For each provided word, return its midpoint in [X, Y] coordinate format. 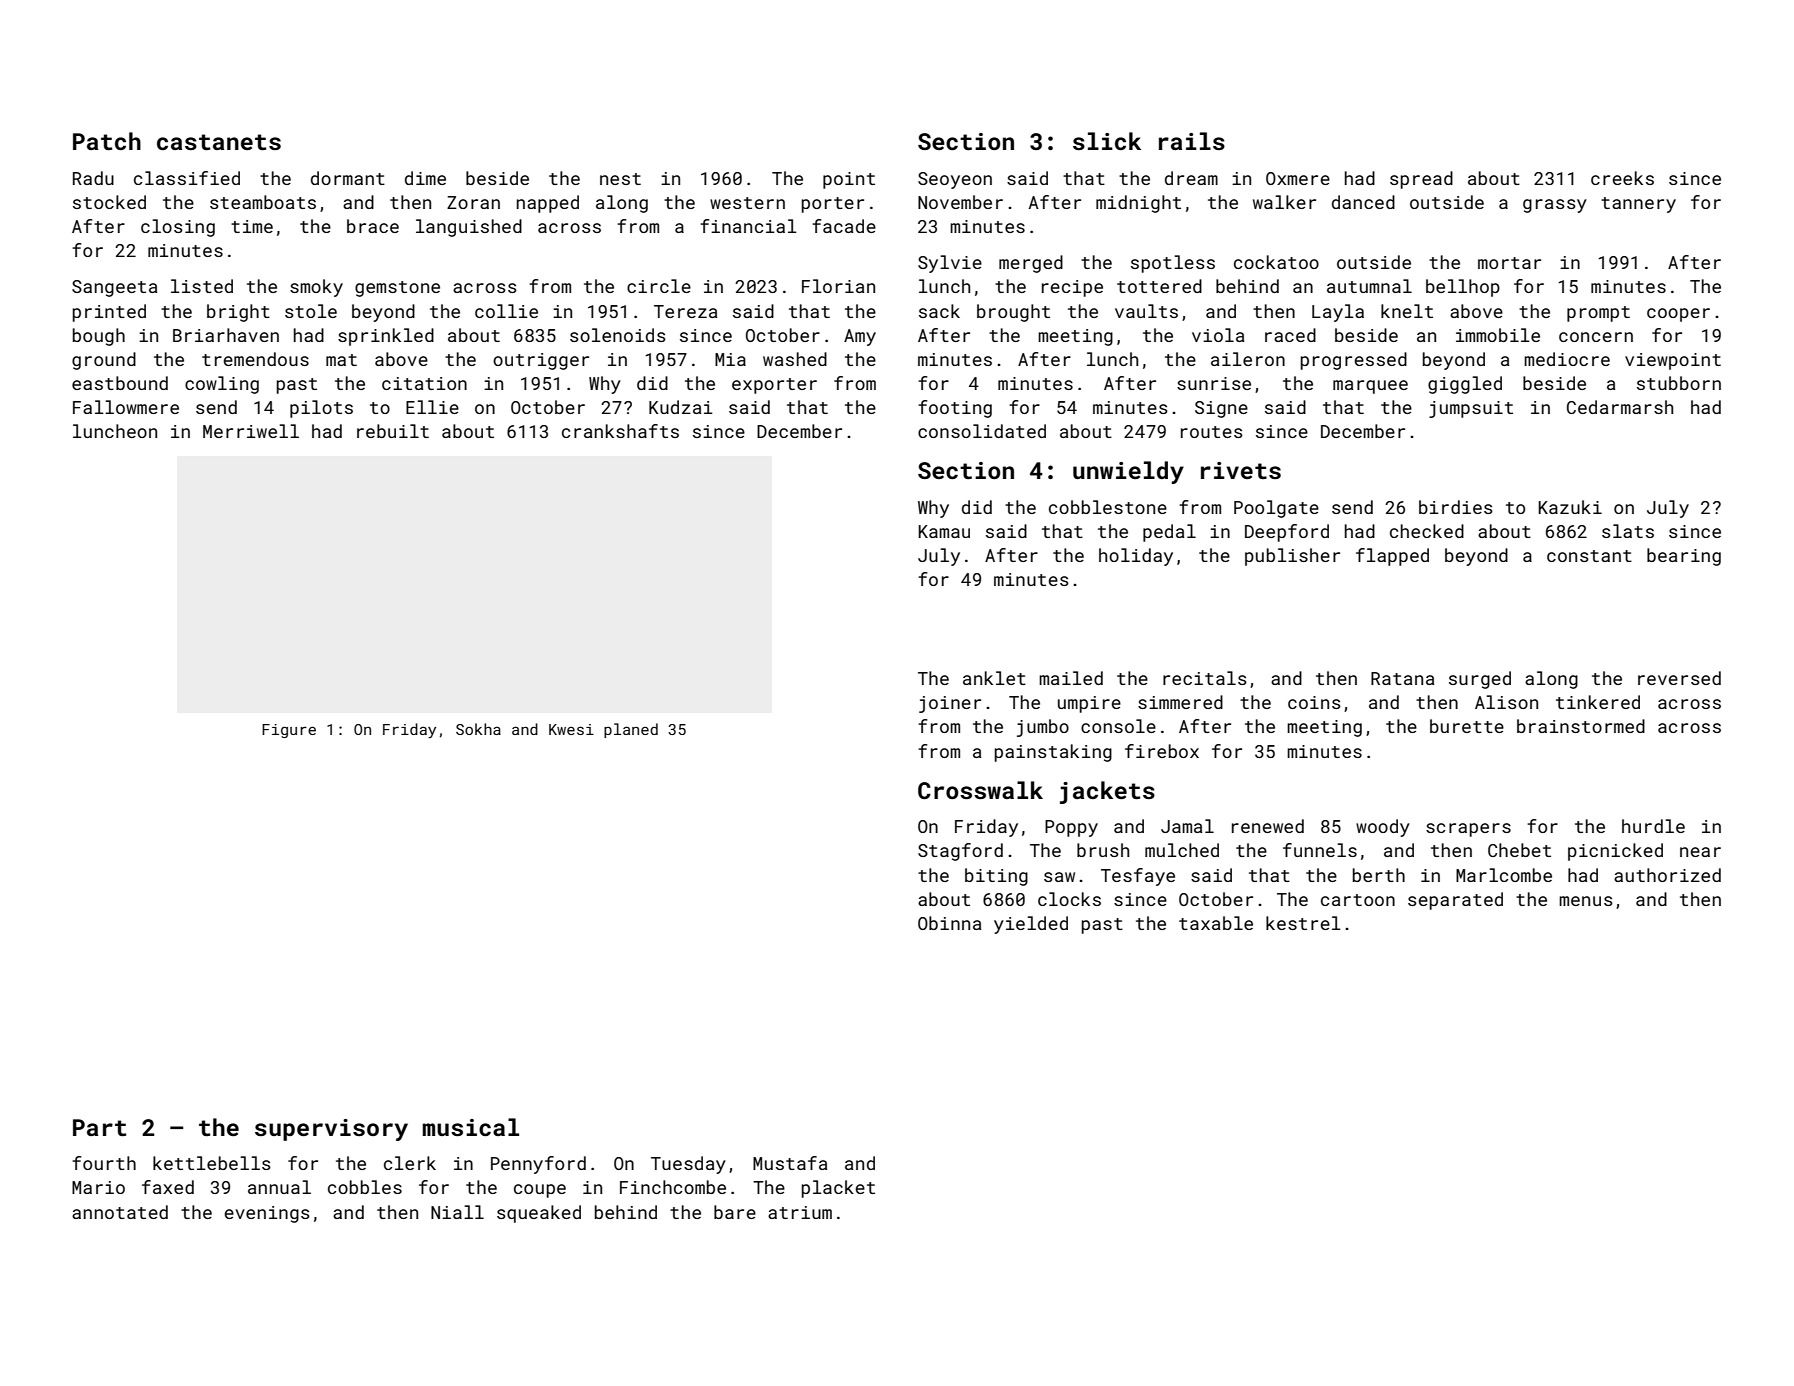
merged [1031, 264]
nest [620, 179]
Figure [289, 731]
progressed [1354, 361]
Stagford [960, 852]
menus [1586, 901]
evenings [267, 1214]
